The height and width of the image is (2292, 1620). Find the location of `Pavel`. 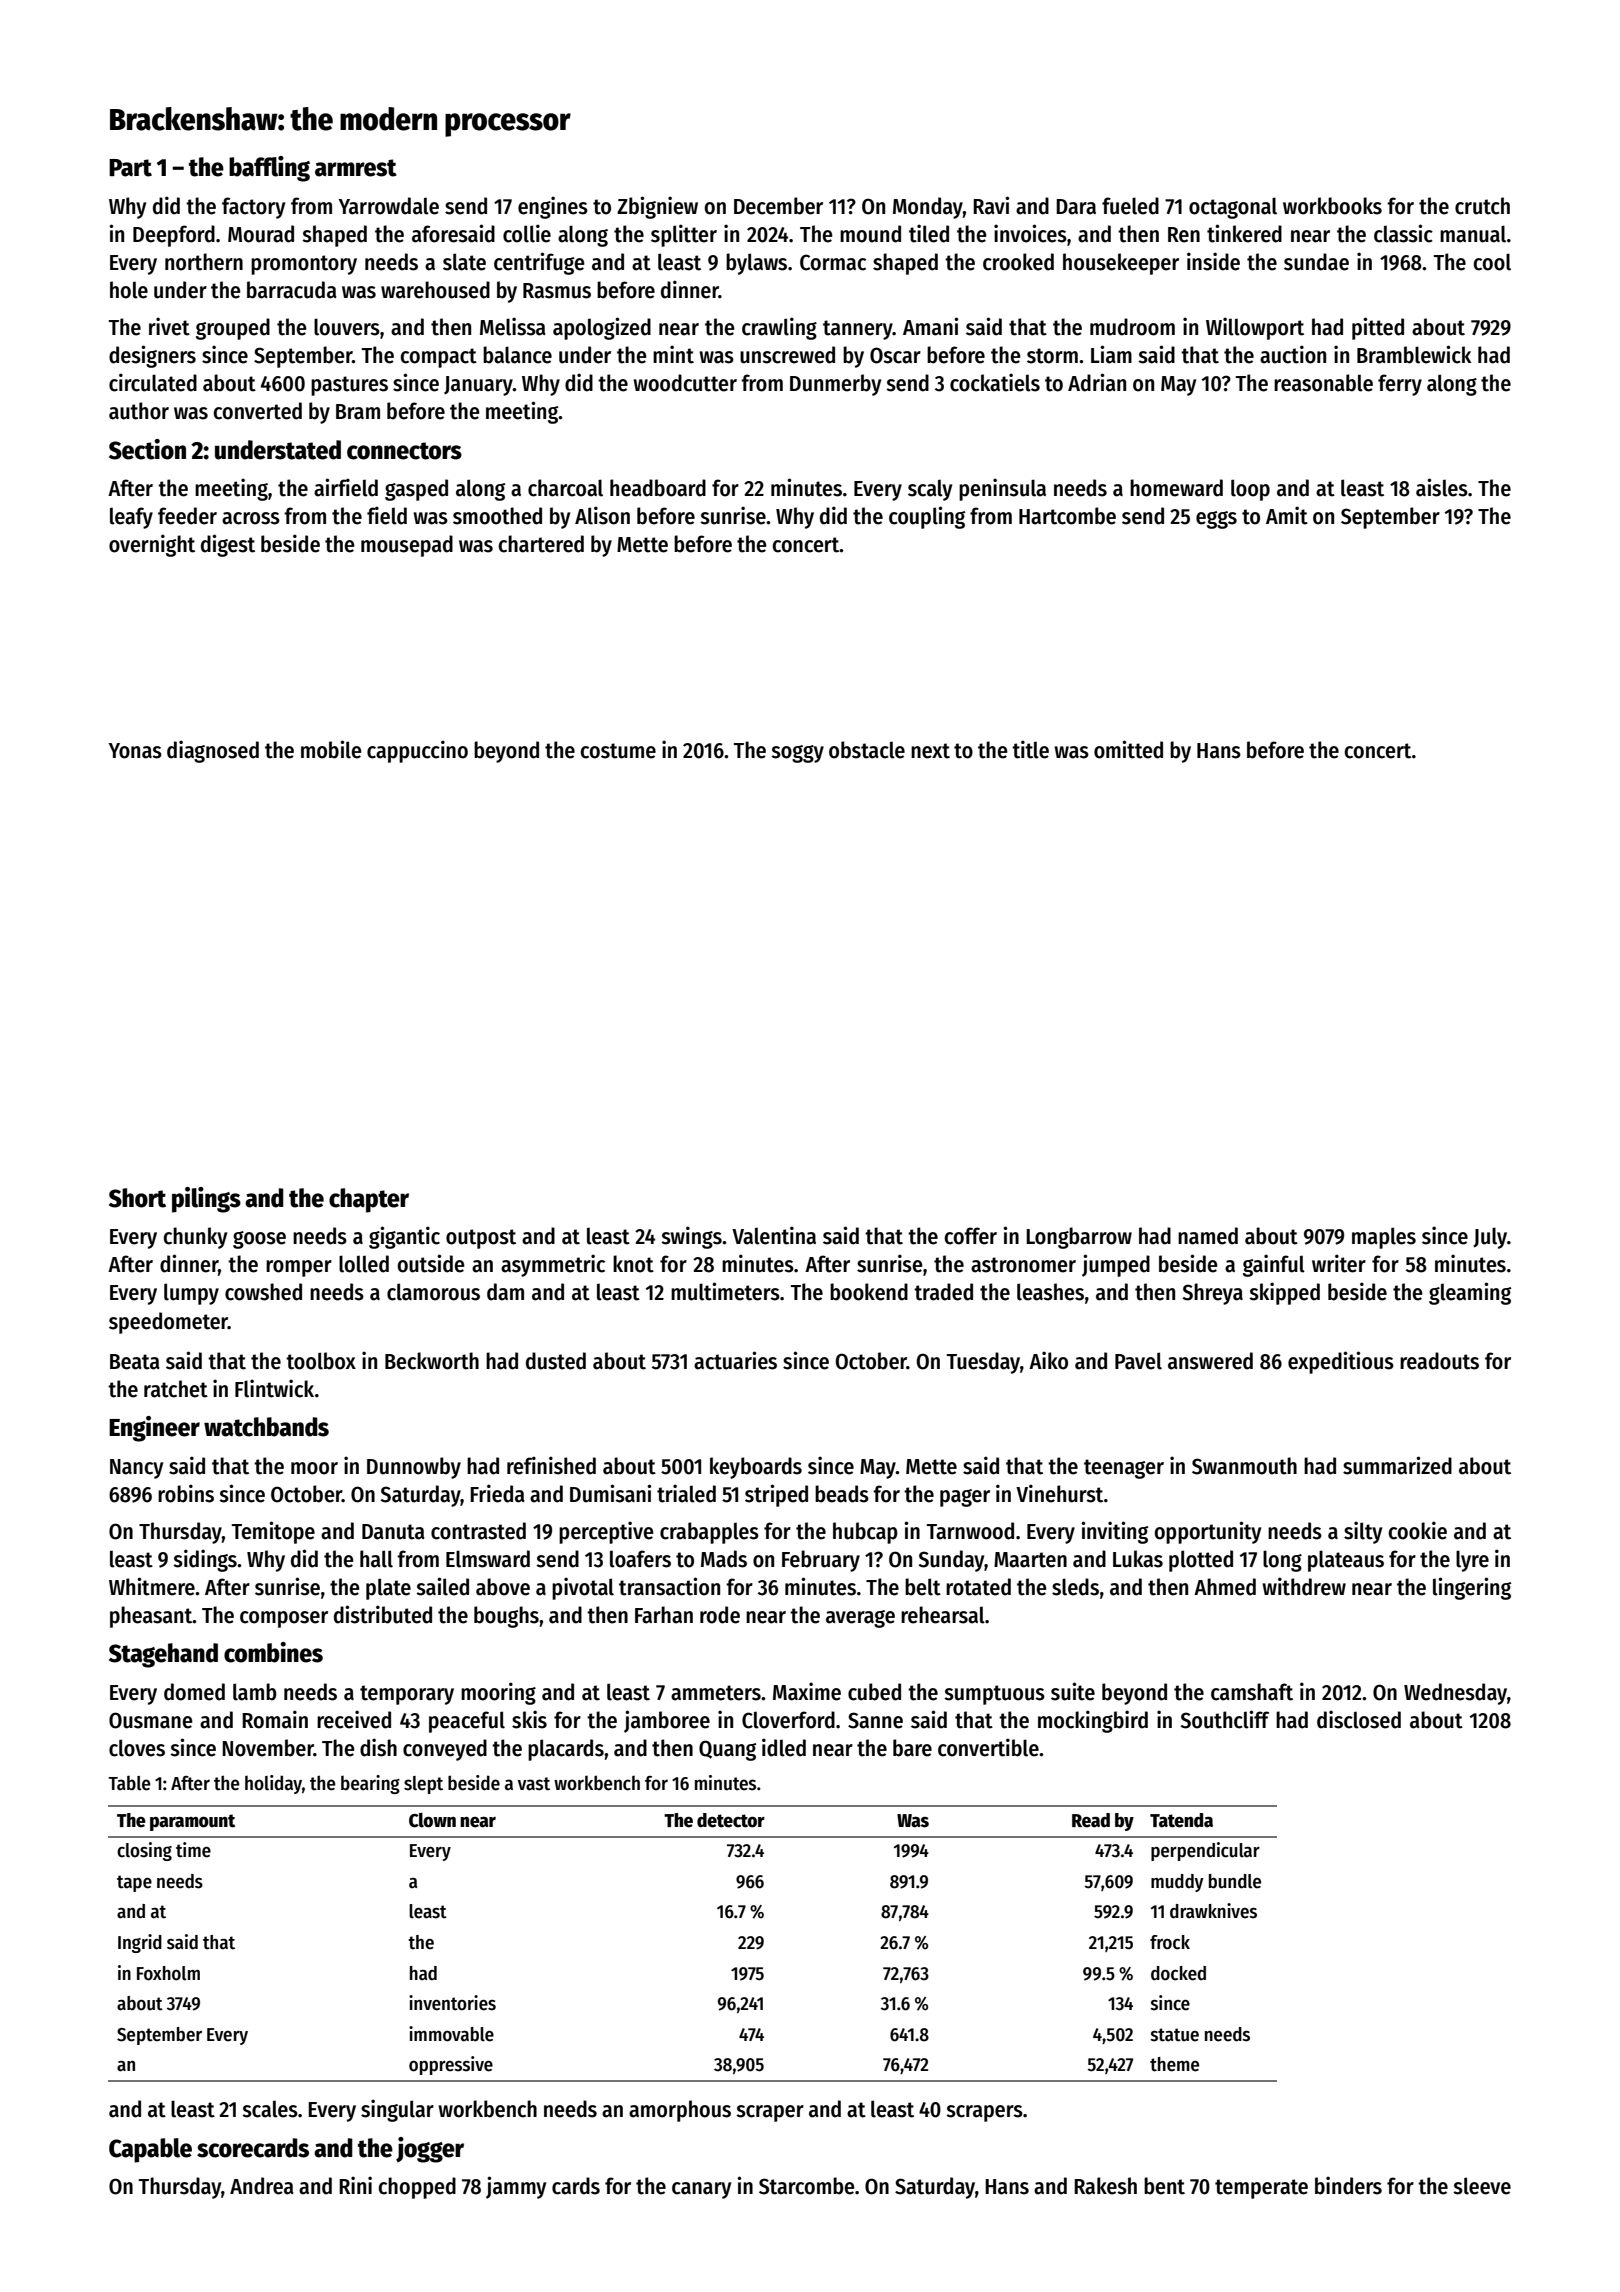

Pavel is located at coordinates (1138, 1361).
